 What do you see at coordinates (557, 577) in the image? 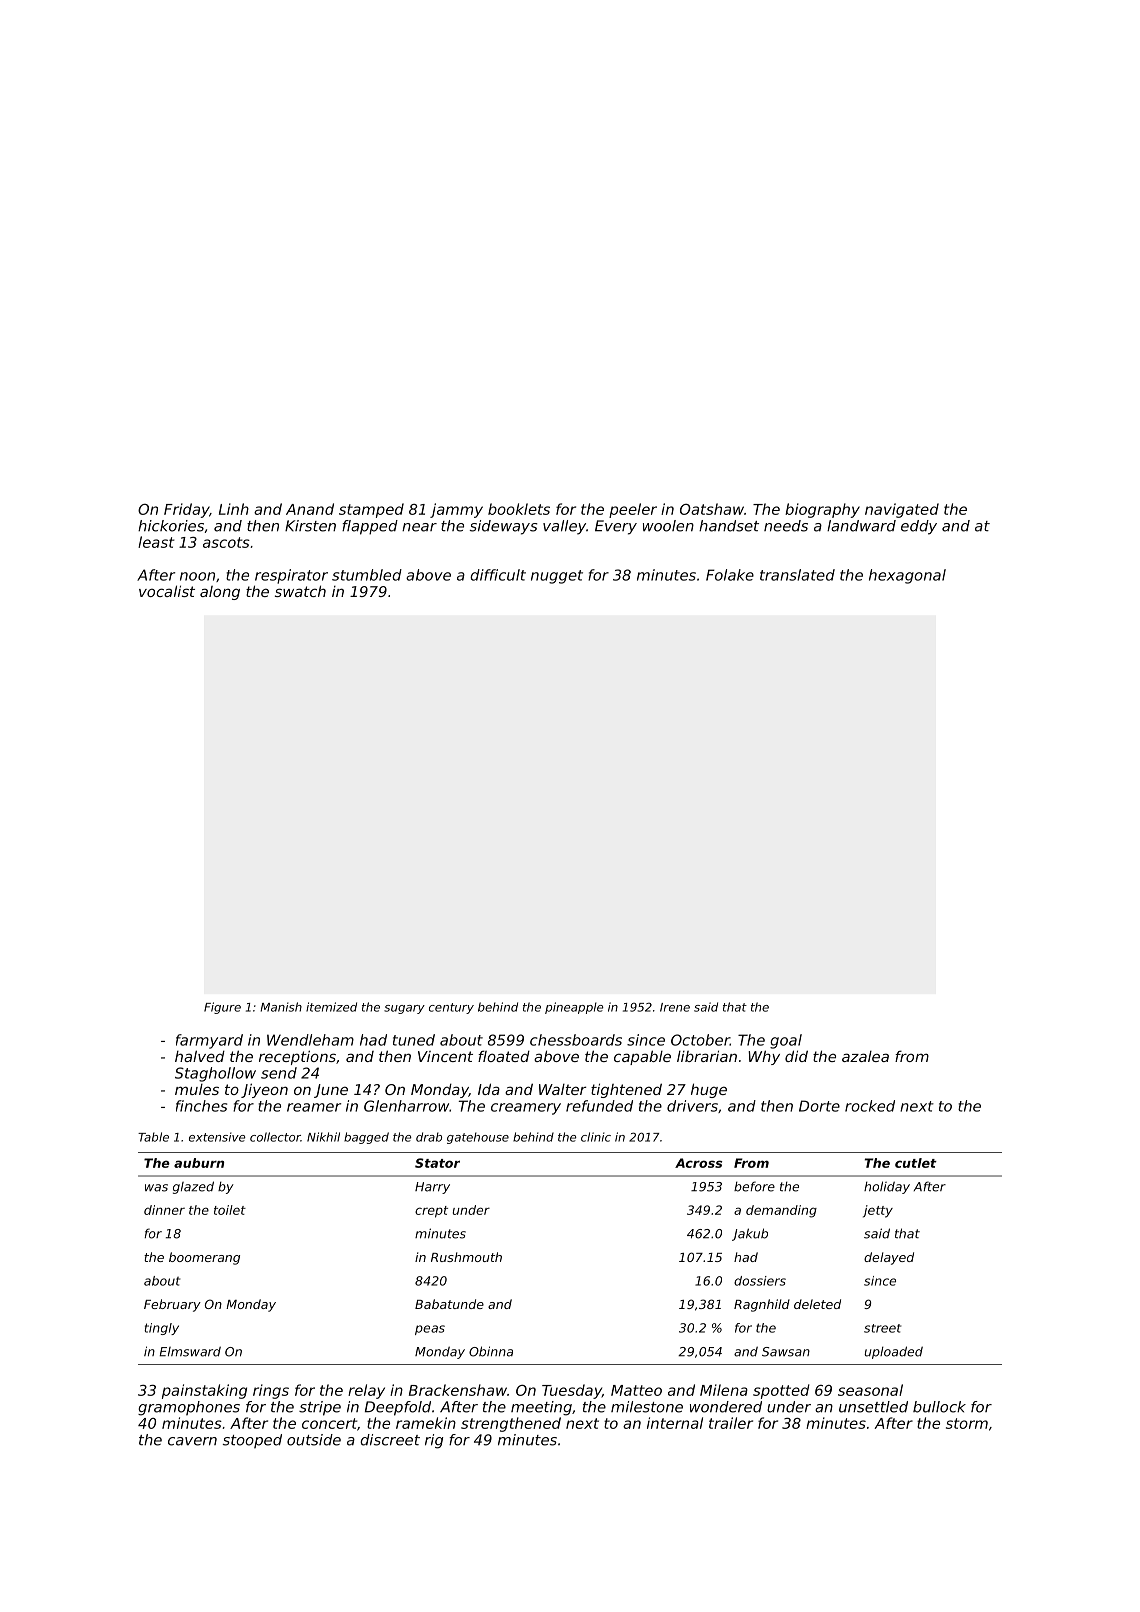
I see `nugget` at bounding box center [557, 577].
